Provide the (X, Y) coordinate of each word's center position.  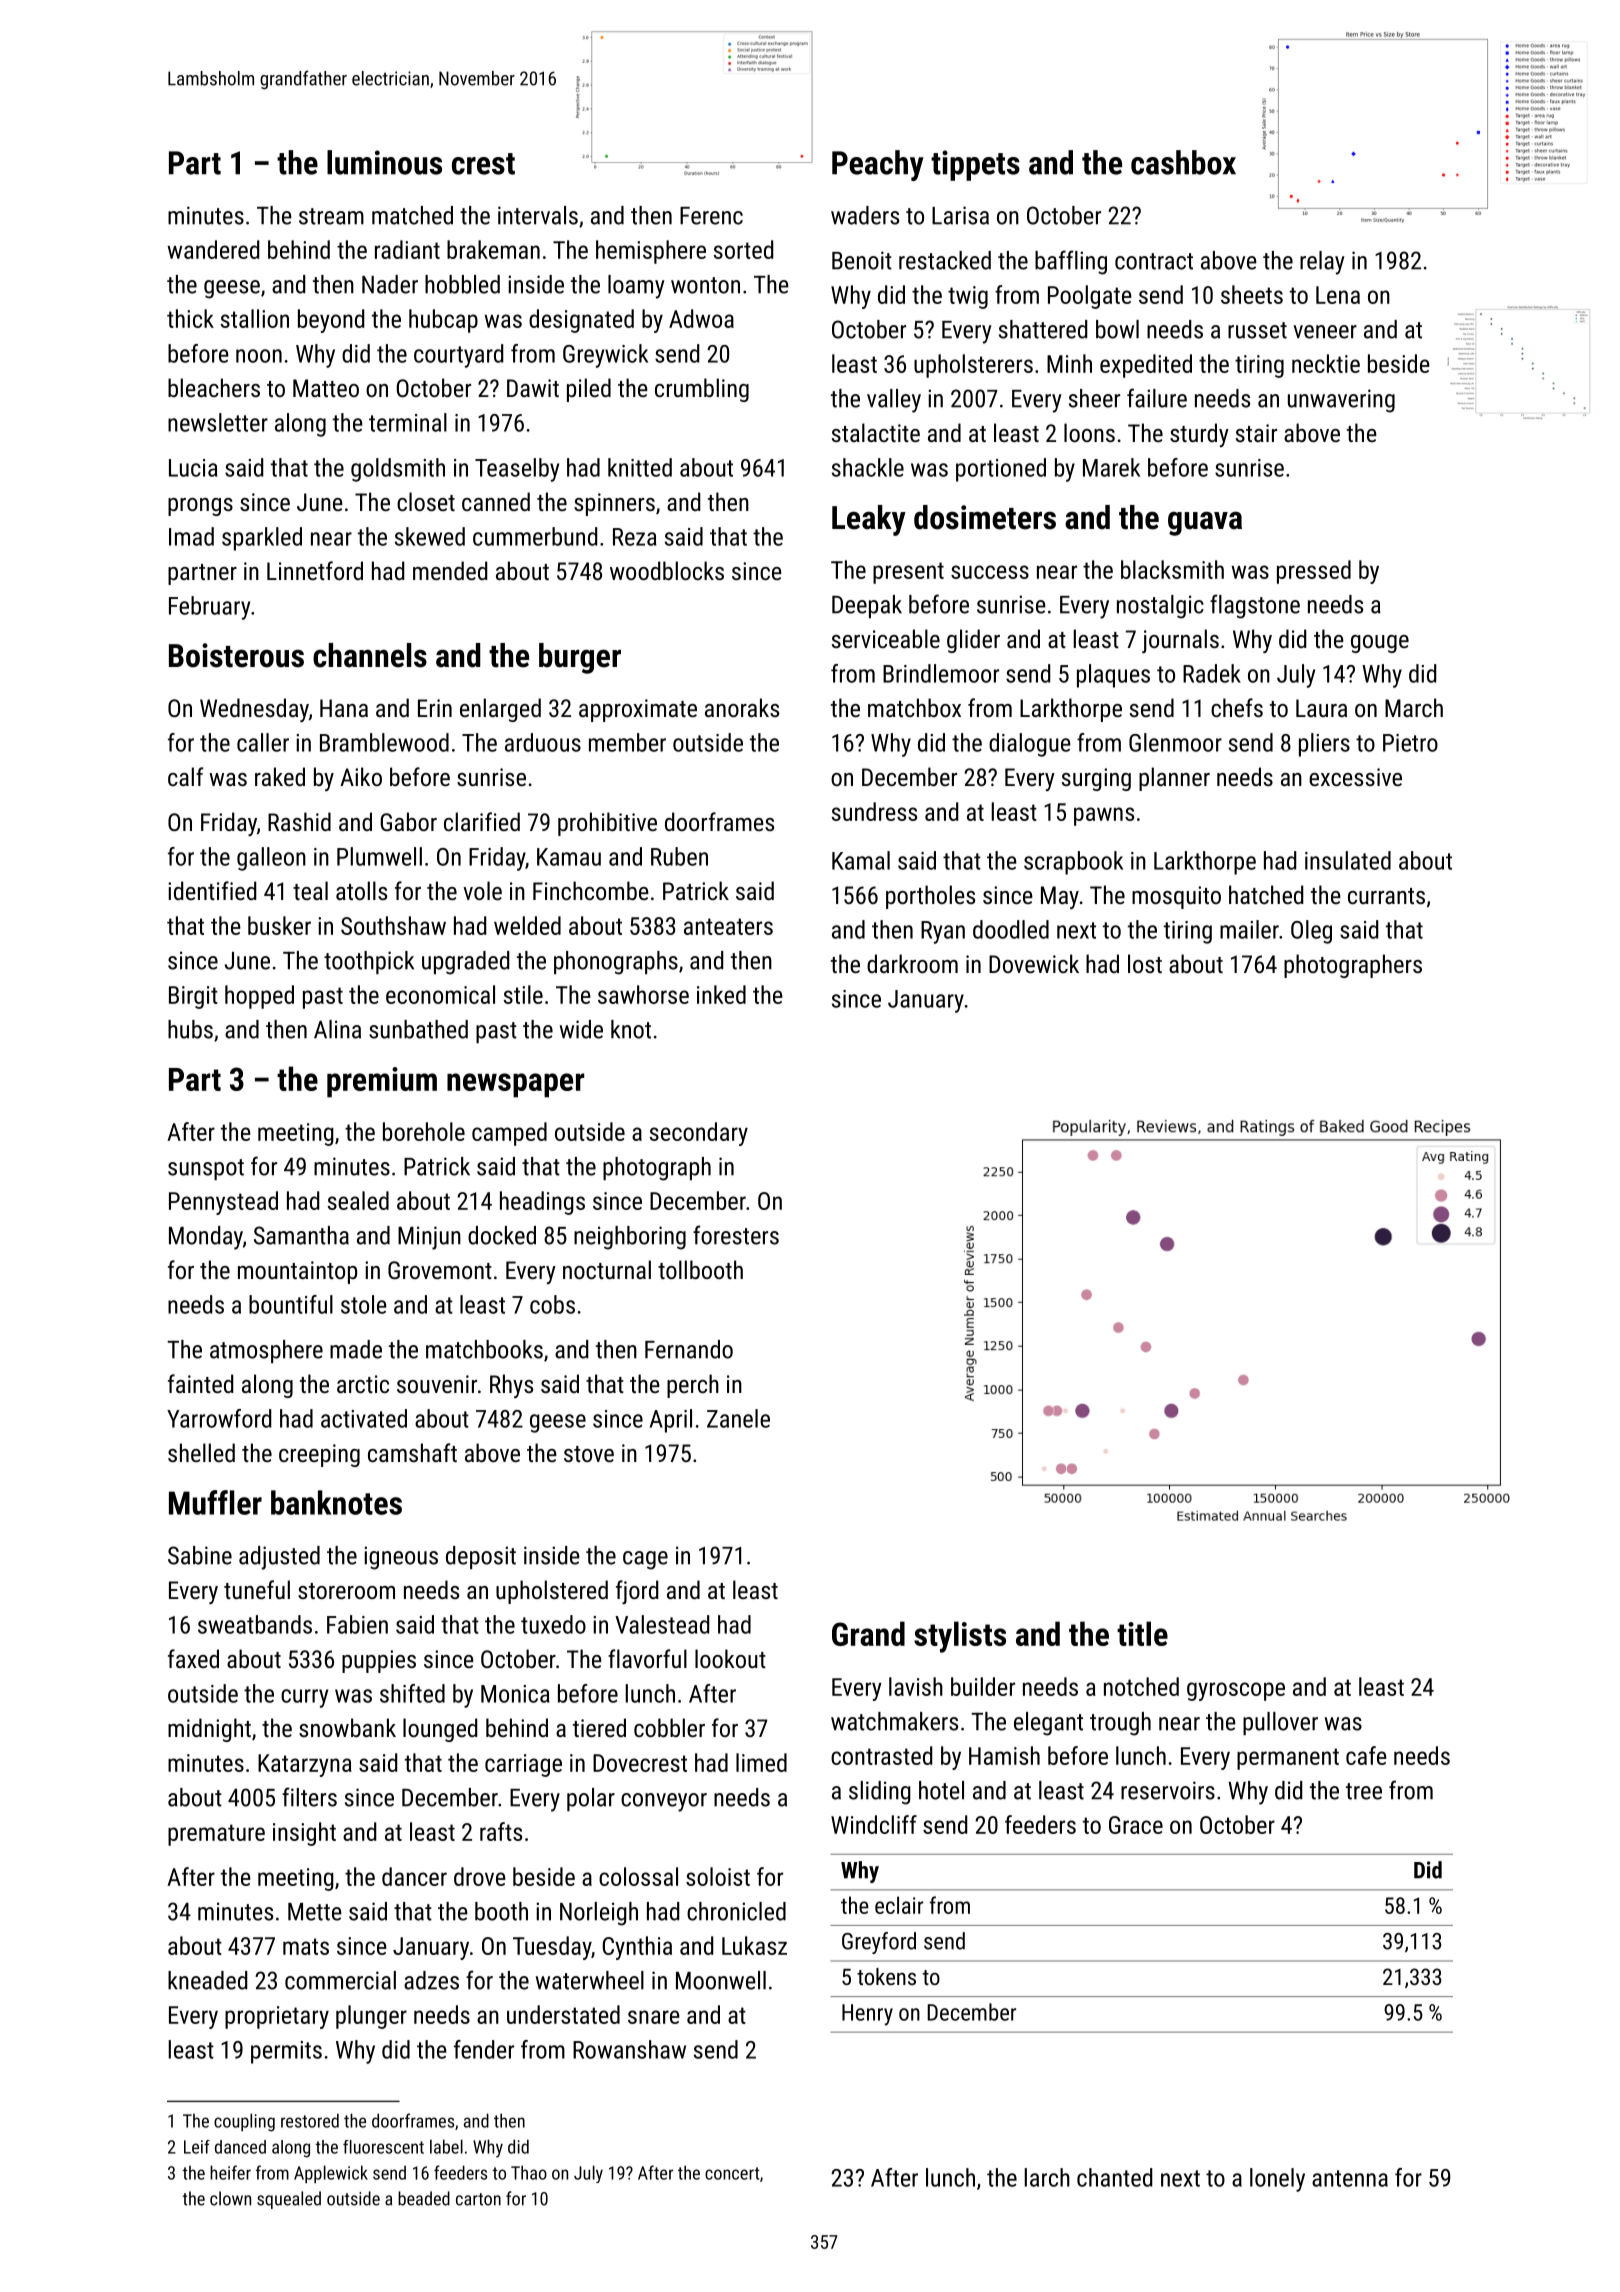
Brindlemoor (941, 673)
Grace (1136, 1825)
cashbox (1183, 162)
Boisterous (236, 655)
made (356, 1349)
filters (309, 1797)
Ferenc (711, 216)
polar (591, 1799)
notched (1141, 1686)
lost (1145, 963)
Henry (867, 2015)
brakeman (493, 249)
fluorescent (383, 2147)
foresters (736, 1235)
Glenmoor (1175, 742)
